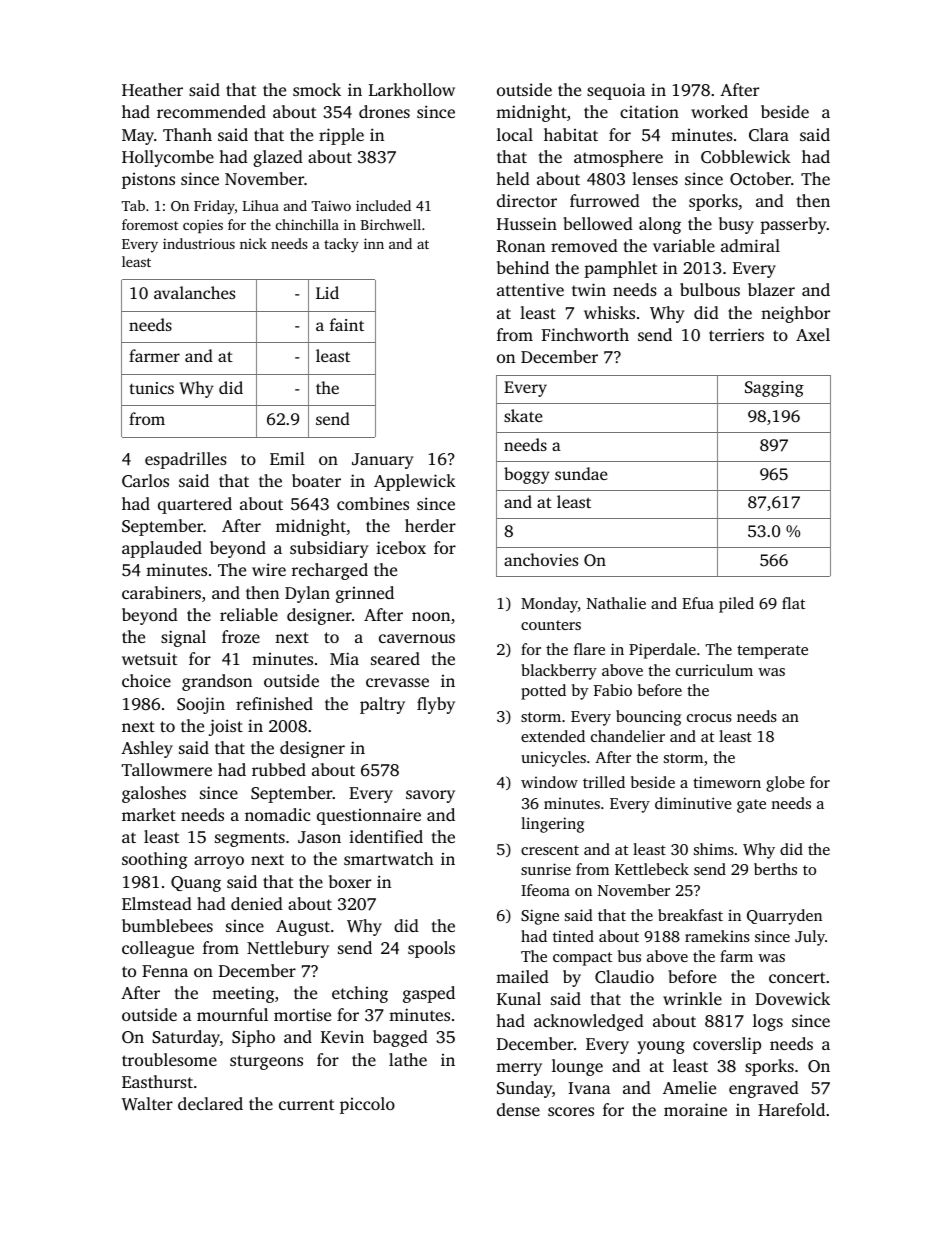 The height and width of the document is (1233, 952). What do you see at coordinates (147, 1104) in the document?
I see `Walter` at bounding box center [147, 1104].
